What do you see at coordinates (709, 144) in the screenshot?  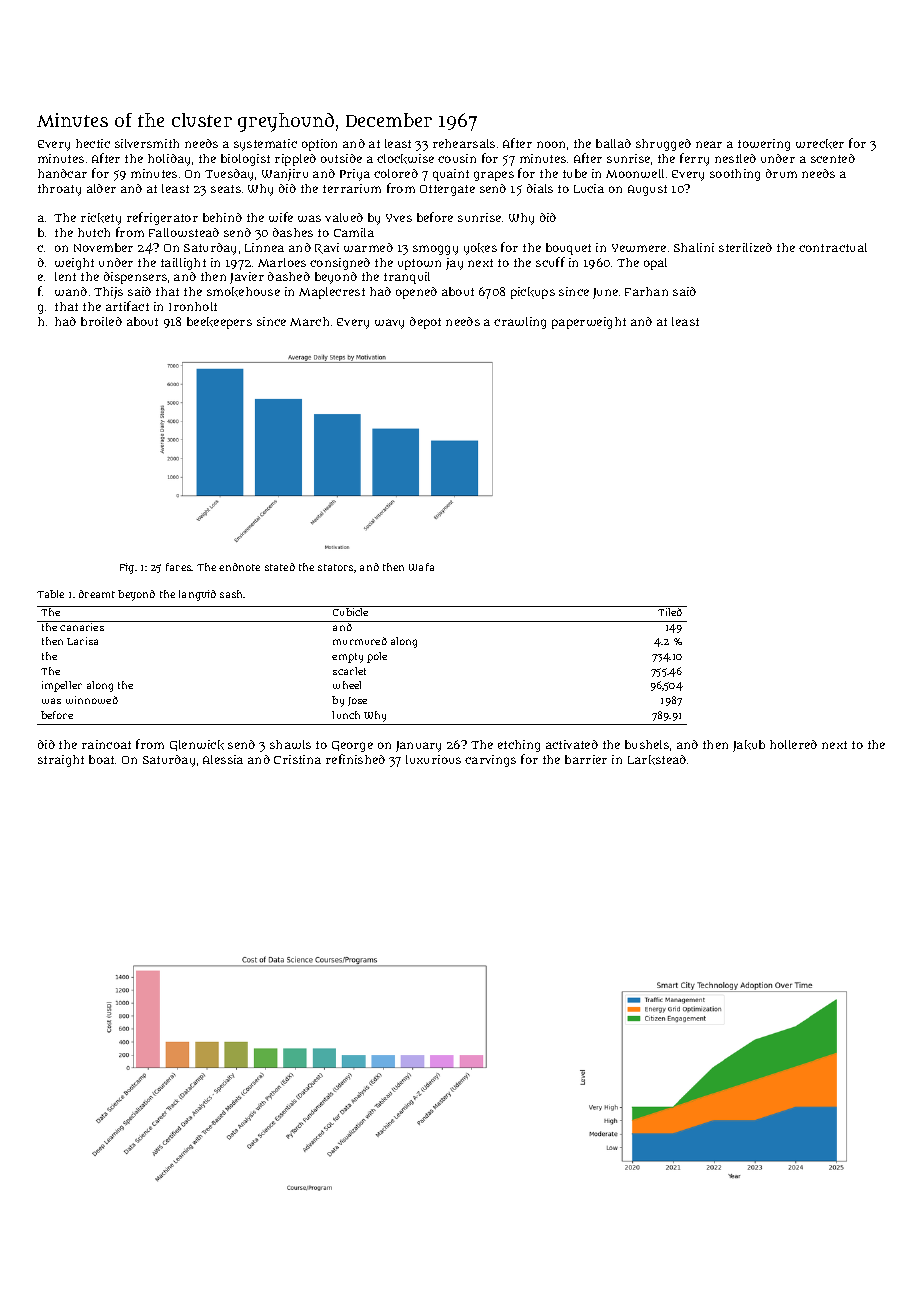 I see `near` at bounding box center [709, 144].
